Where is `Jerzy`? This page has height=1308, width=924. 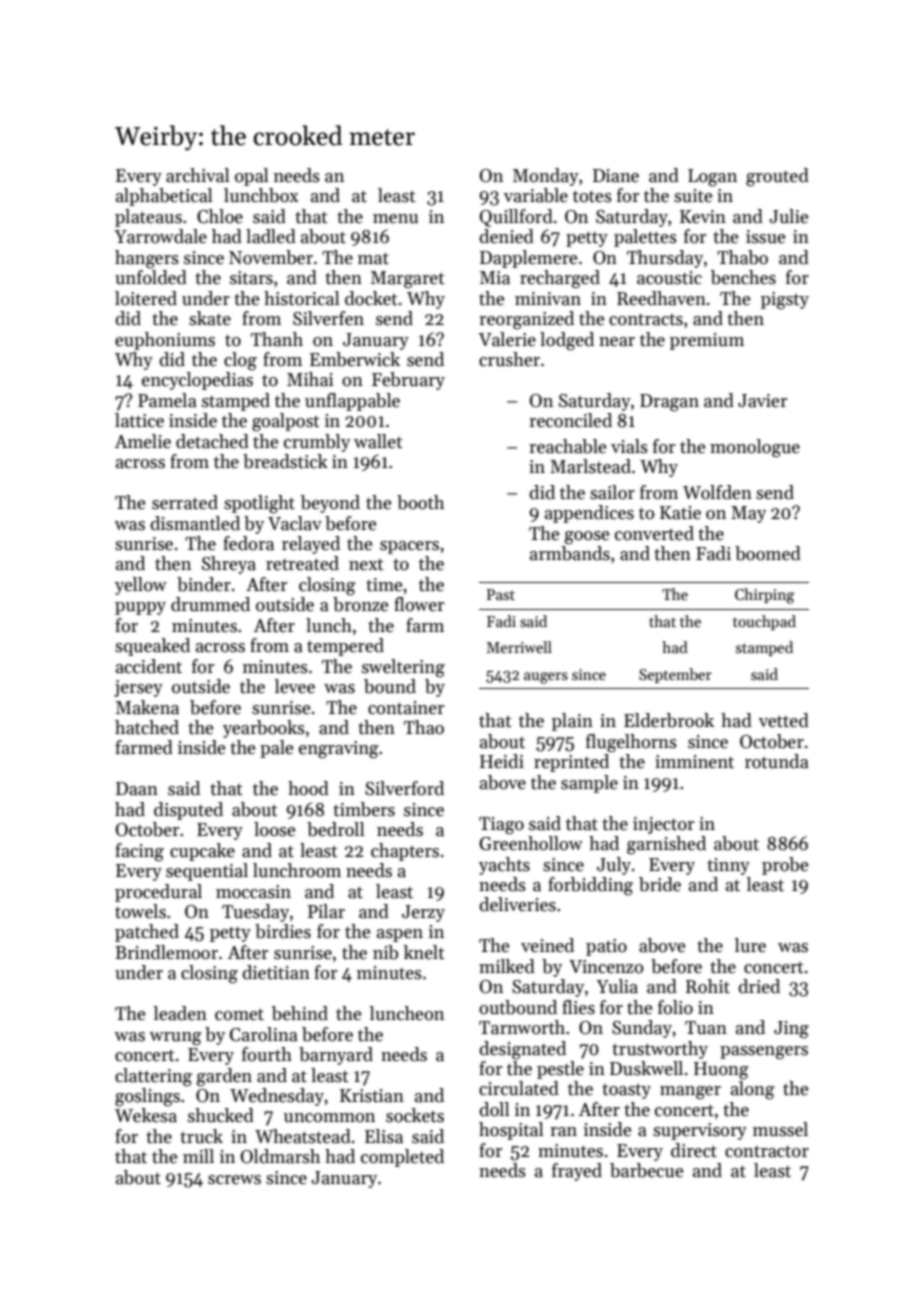
Jerzy is located at coordinates (423, 913).
